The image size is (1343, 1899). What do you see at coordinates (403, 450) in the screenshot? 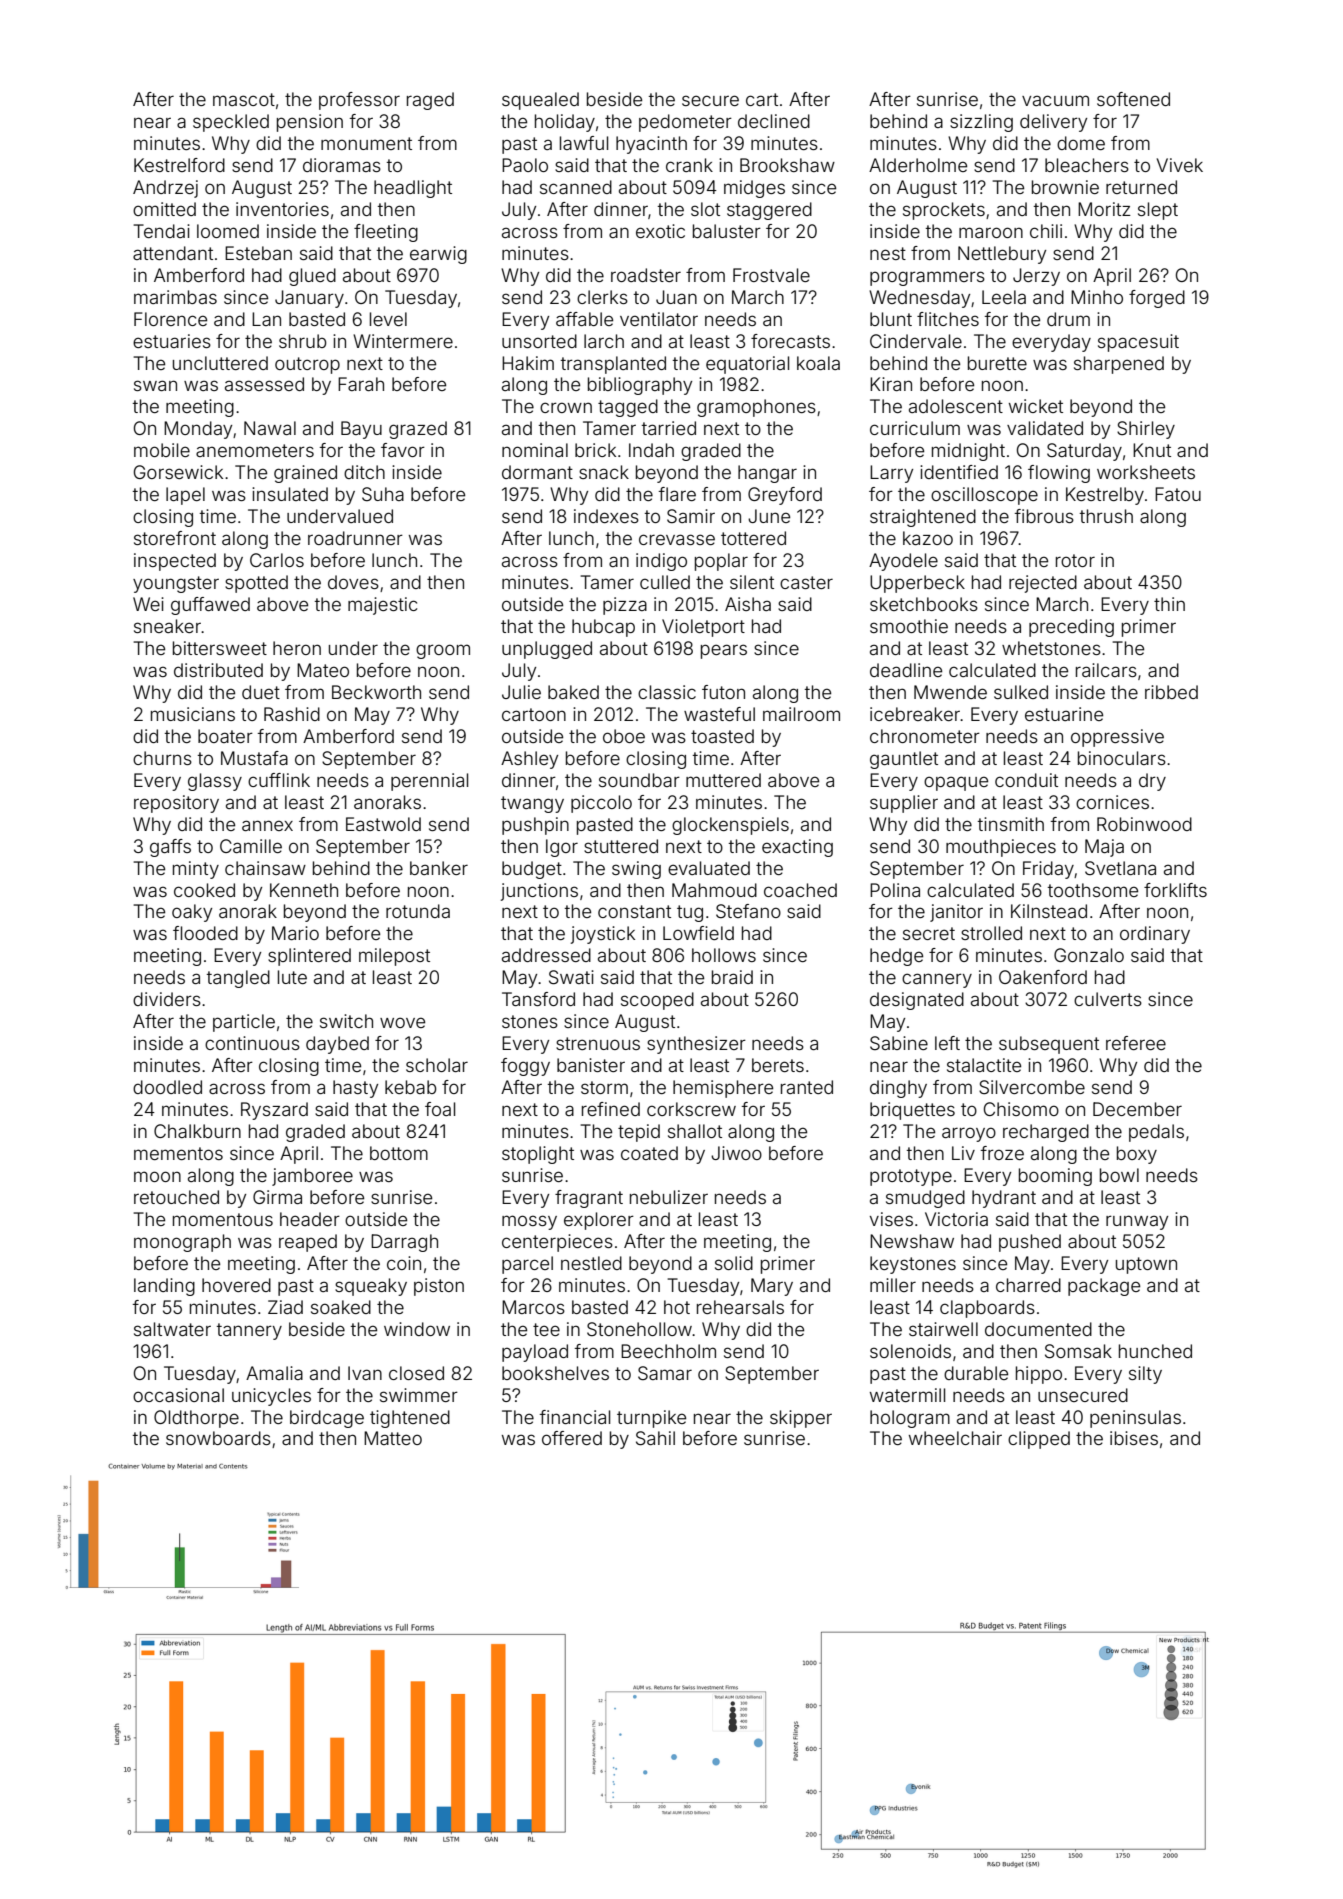
I see `favor` at bounding box center [403, 450].
